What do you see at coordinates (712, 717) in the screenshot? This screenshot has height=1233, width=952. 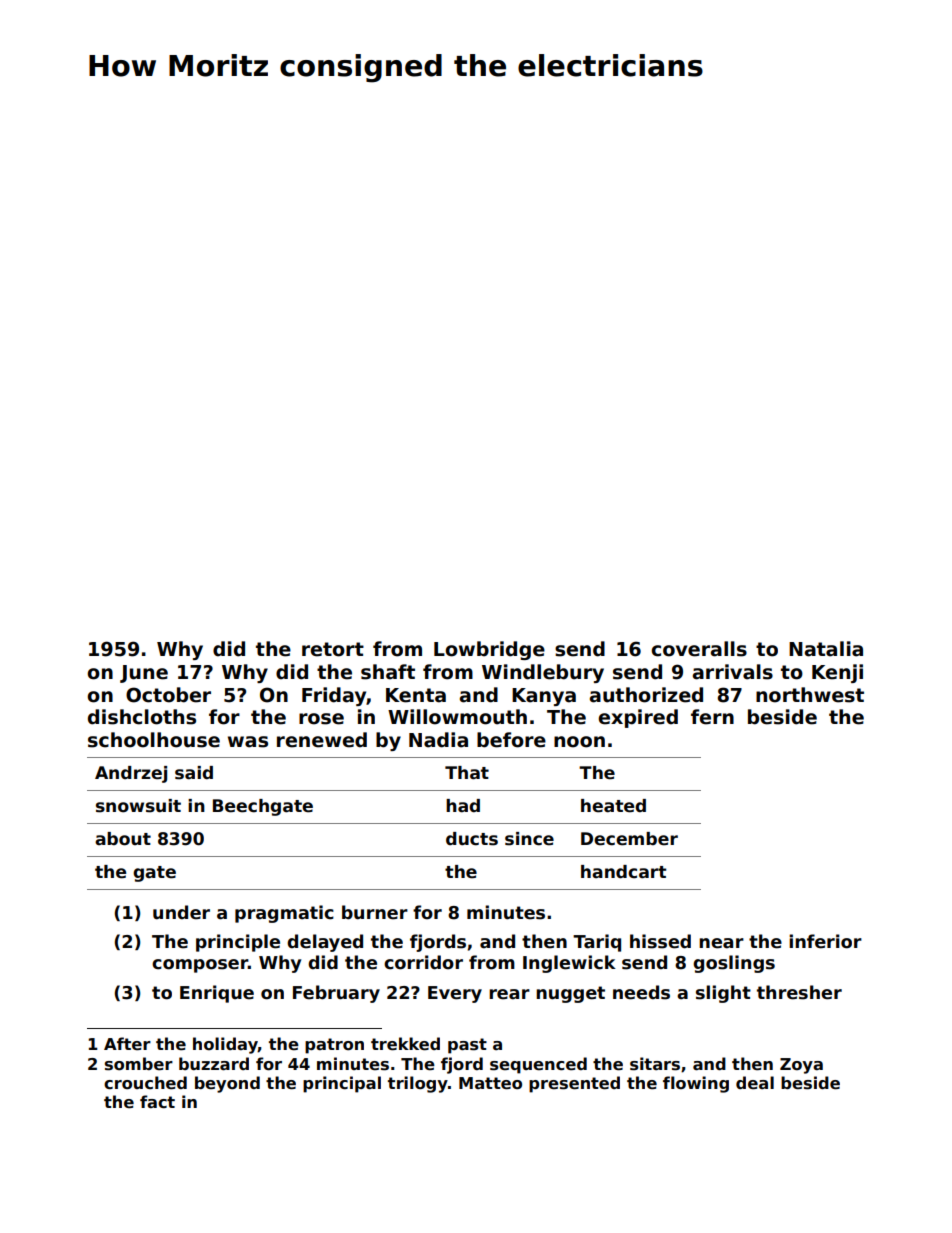 I see `fern` at bounding box center [712, 717].
